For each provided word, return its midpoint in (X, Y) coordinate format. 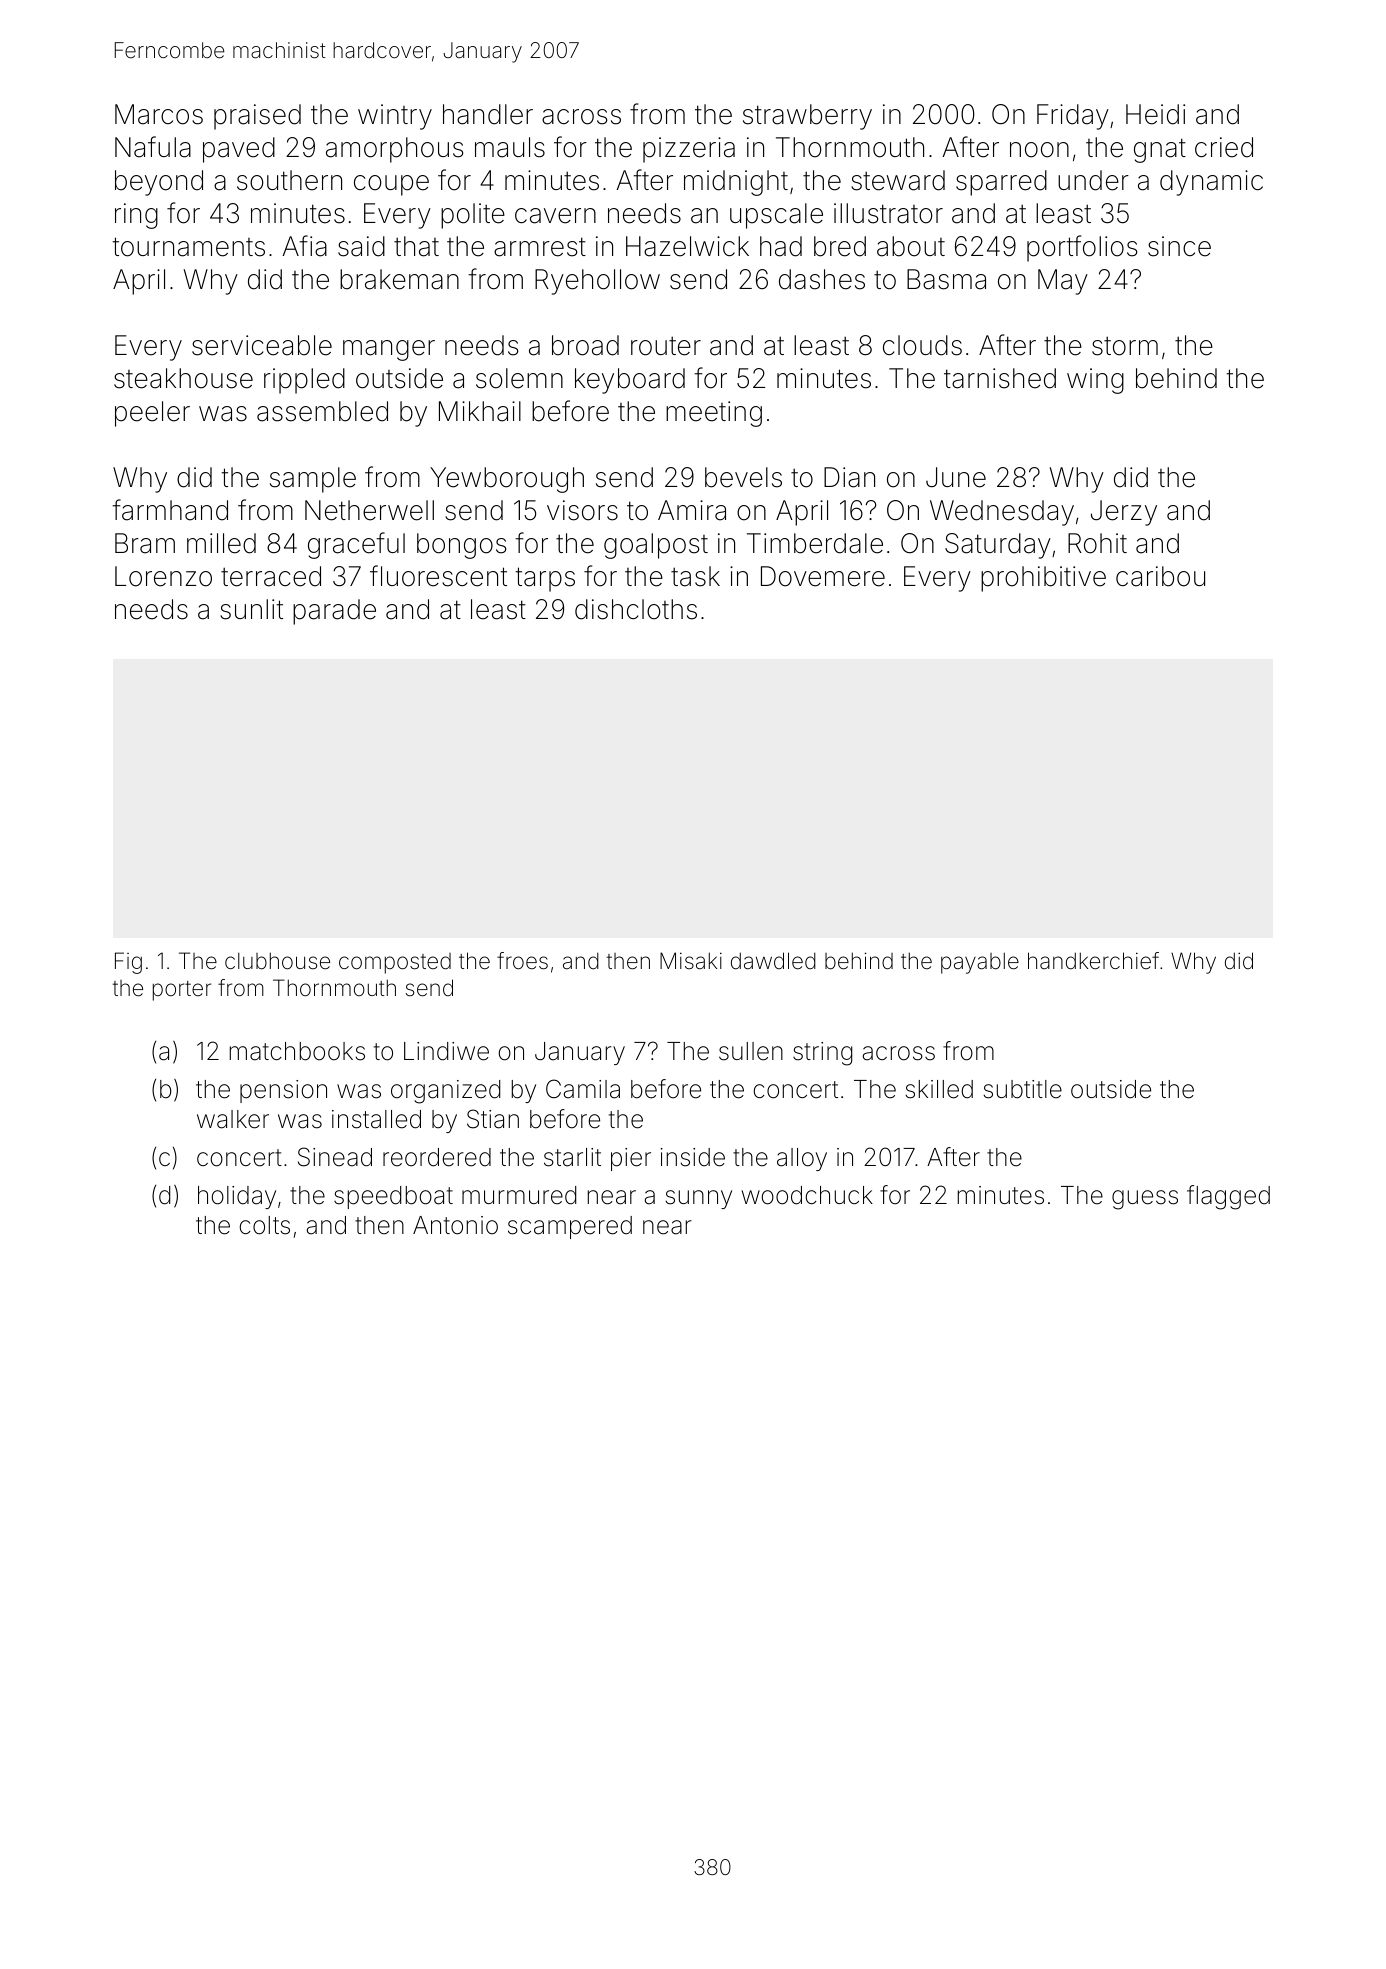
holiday (237, 1197)
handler (488, 114)
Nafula (153, 147)
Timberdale (815, 543)
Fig (128, 963)
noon (1039, 150)
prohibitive (1043, 579)
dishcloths (636, 609)
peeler (152, 414)
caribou (1160, 576)
